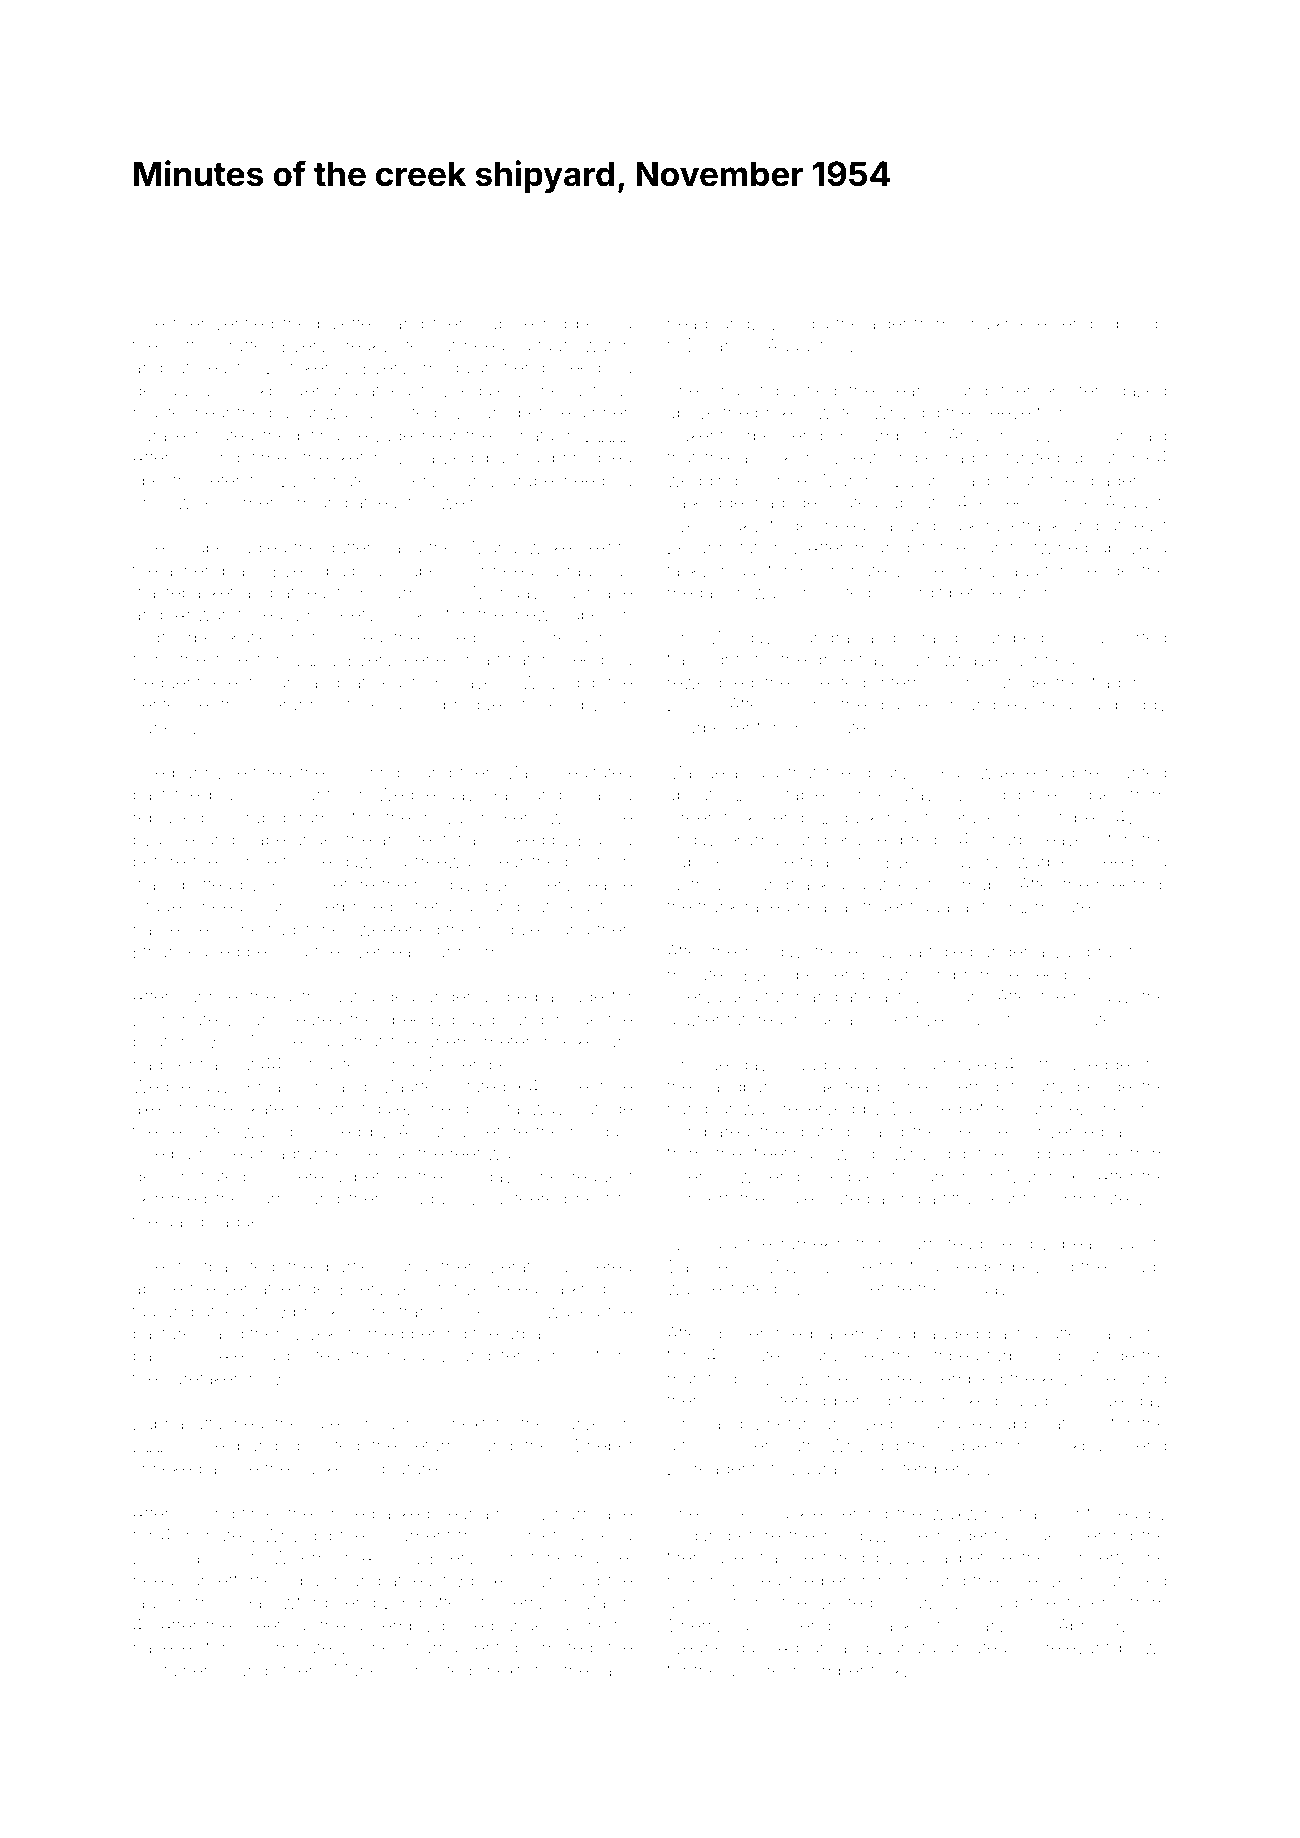  I want to click on Ousmane, so click(592, 592).
